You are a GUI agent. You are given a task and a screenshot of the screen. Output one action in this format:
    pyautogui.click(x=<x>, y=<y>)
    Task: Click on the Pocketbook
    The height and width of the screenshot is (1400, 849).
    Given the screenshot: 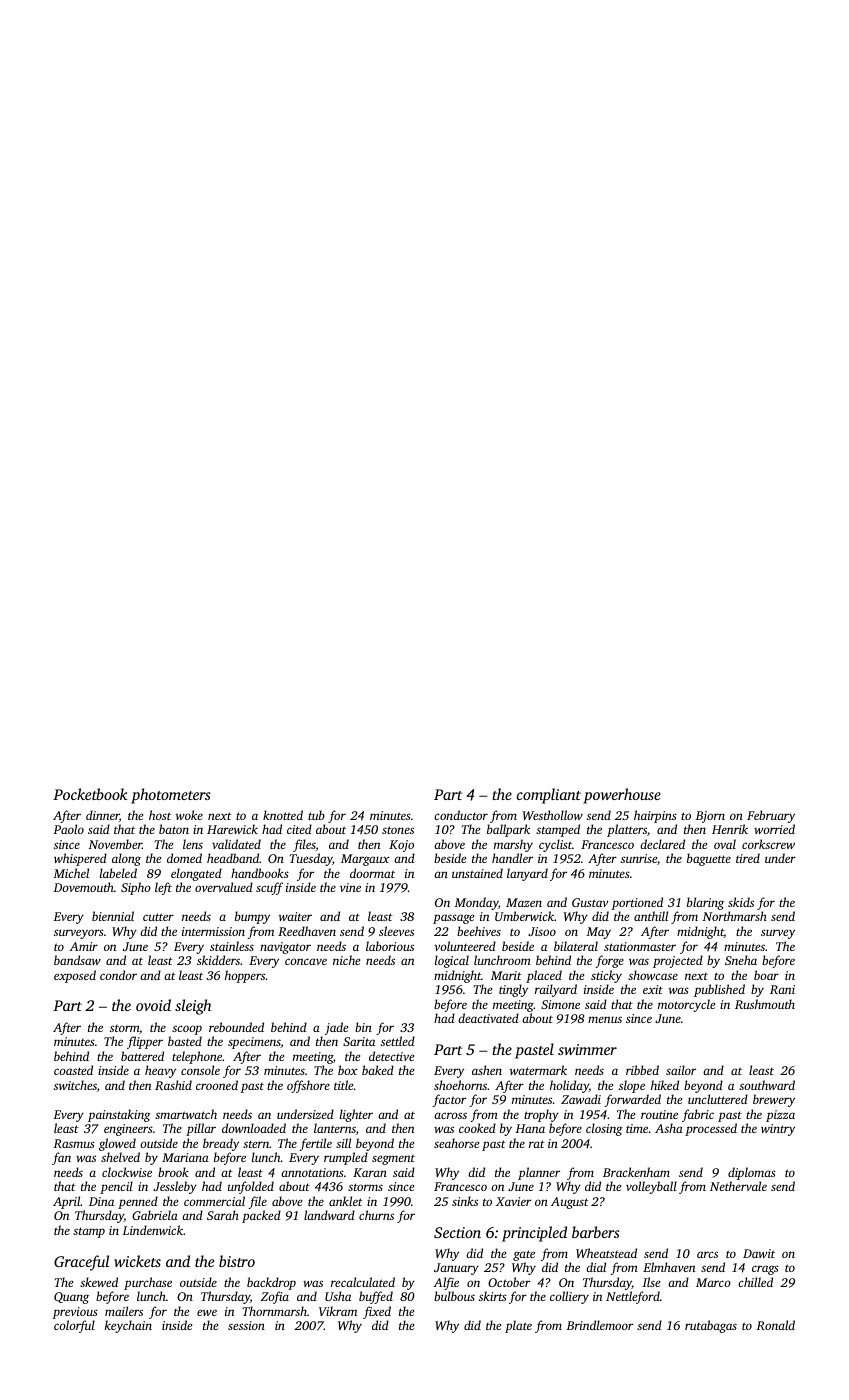 What is the action you would take?
    pyautogui.click(x=90, y=794)
